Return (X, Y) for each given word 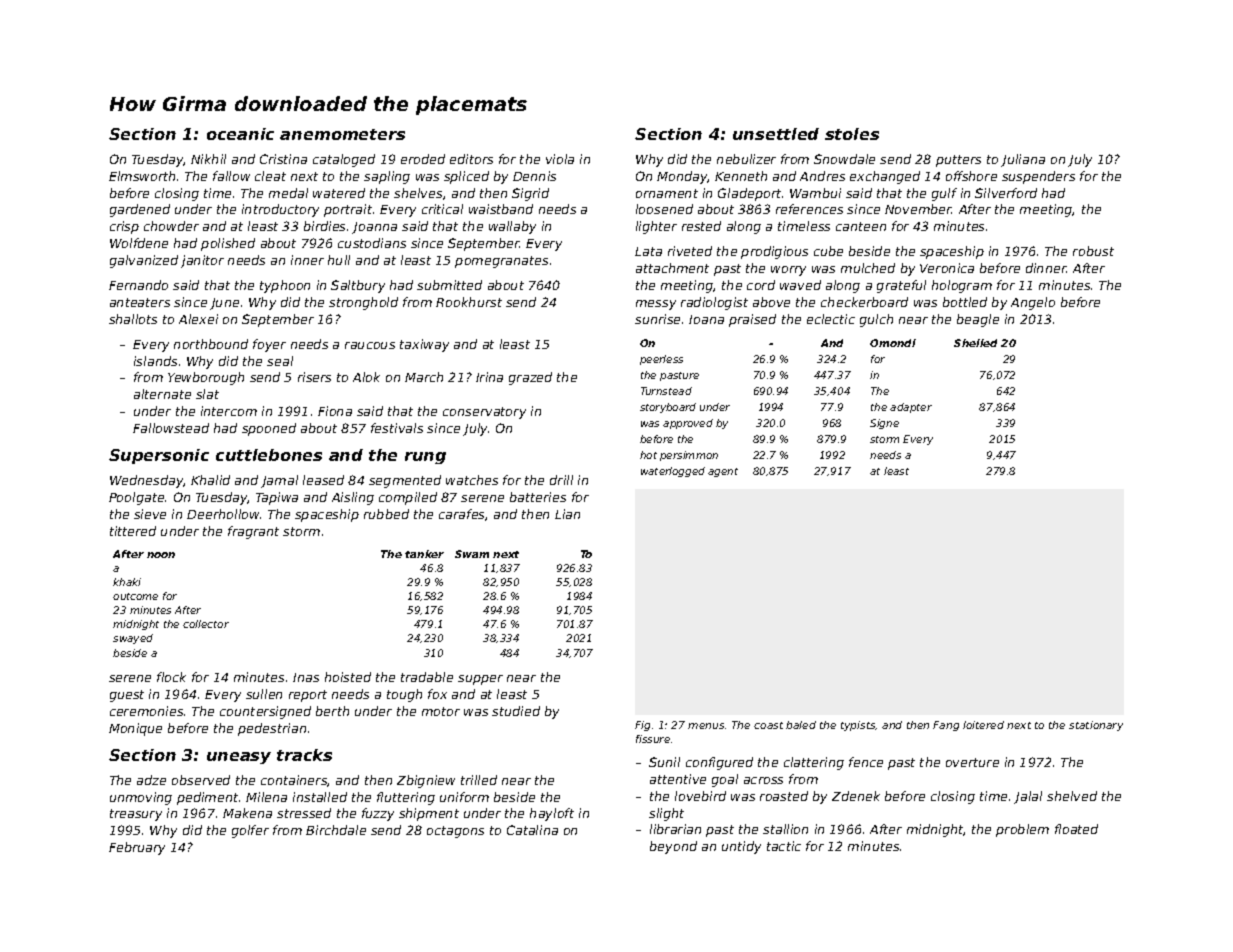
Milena (266, 797)
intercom (229, 411)
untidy (741, 847)
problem (1022, 830)
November (918, 209)
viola (560, 159)
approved (688, 424)
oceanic (240, 134)
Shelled (975, 343)
